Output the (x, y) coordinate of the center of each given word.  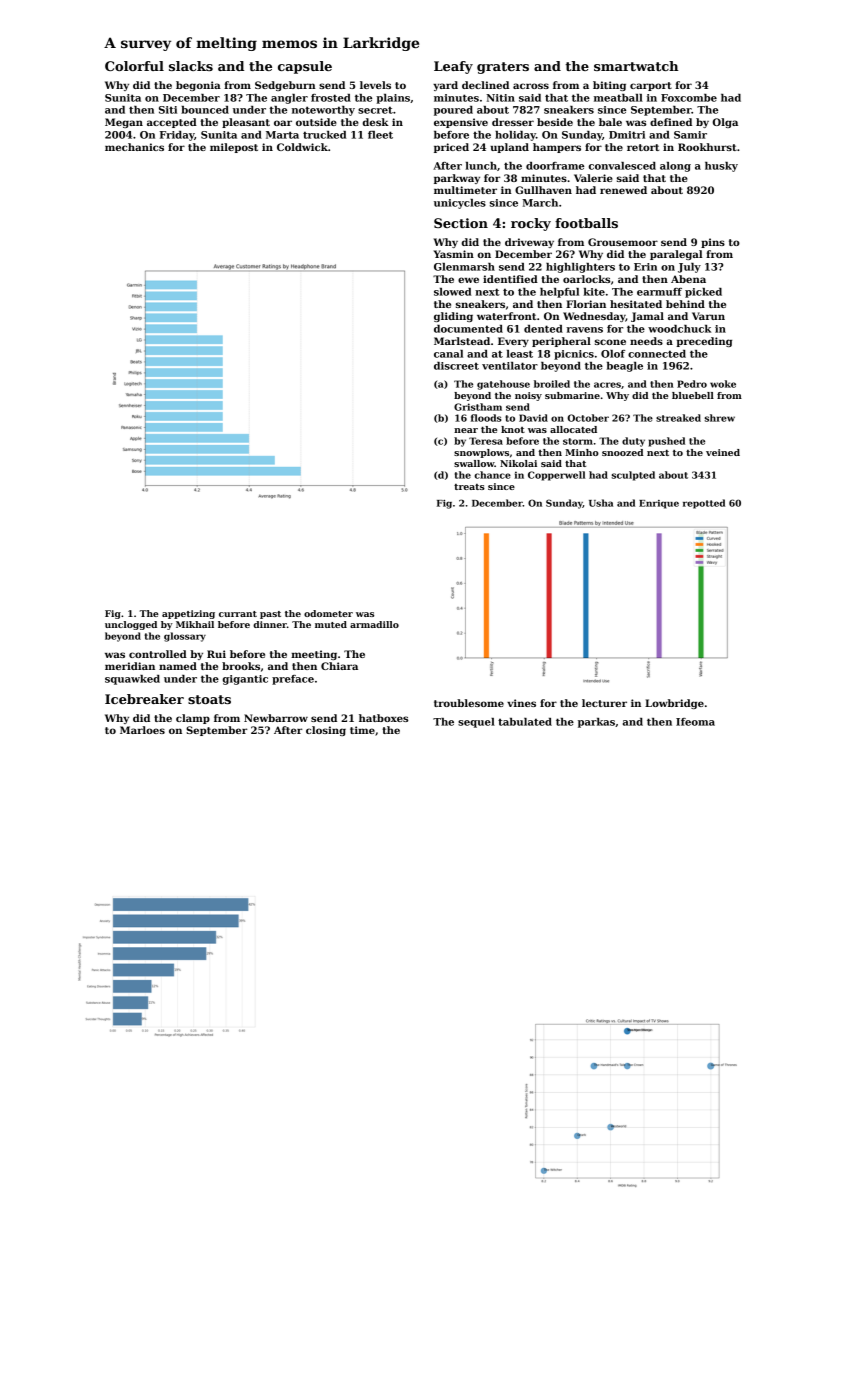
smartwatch (636, 66)
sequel (476, 723)
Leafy (453, 67)
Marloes (142, 730)
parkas (596, 723)
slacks (191, 66)
